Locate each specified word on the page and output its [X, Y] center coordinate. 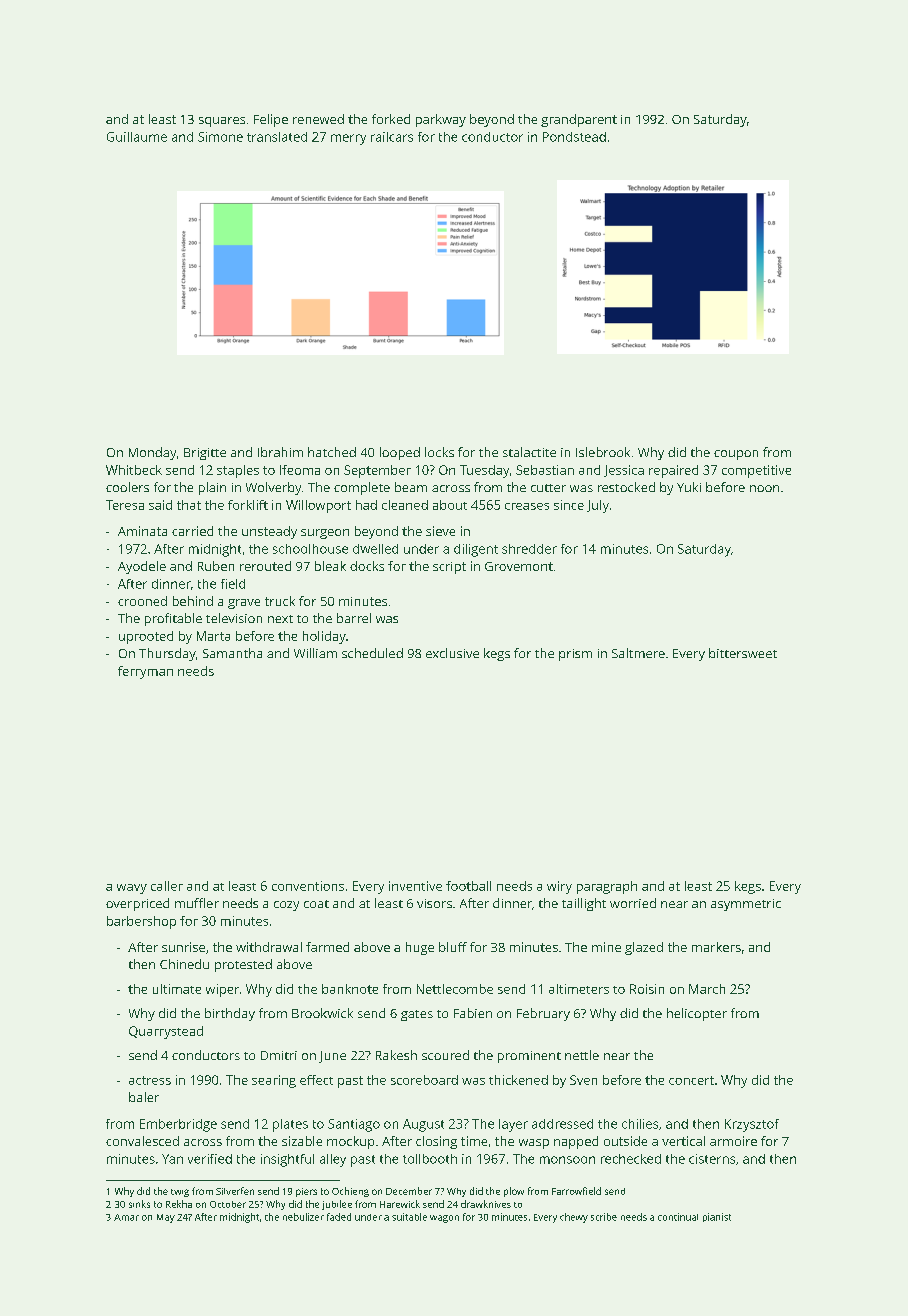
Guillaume [137, 137]
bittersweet [743, 653]
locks [439, 452]
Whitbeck [134, 470]
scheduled [372, 653]
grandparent [579, 120]
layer [513, 1125]
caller [167, 886]
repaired [673, 471]
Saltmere [638, 653]
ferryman [145, 672]
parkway [441, 120]
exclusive [452, 653]
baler [144, 1097]
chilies [640, 1124]
